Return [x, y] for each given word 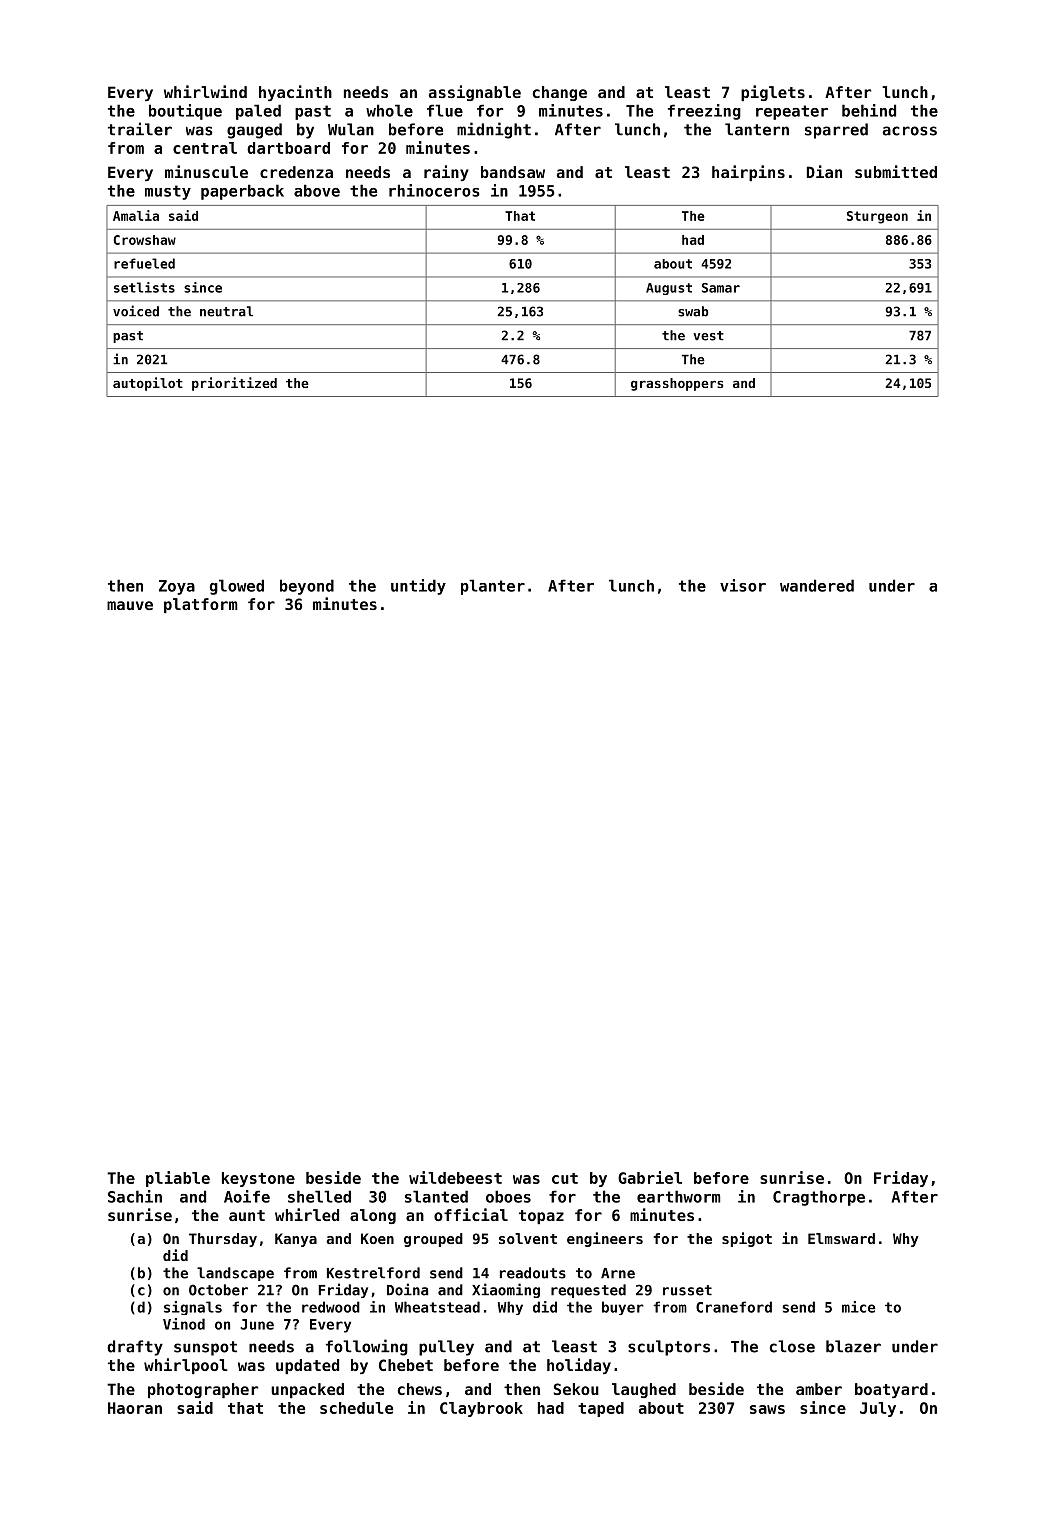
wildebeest [455, 1177]
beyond [307, 587]
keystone [258, 1179]
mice [859, 1307]
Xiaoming [506, 1290]
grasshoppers [677, 384]
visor [743, 585]
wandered [817, 585]
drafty [135, 1348]
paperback [242, 192]
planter [493, 587]
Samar [721, 288]
